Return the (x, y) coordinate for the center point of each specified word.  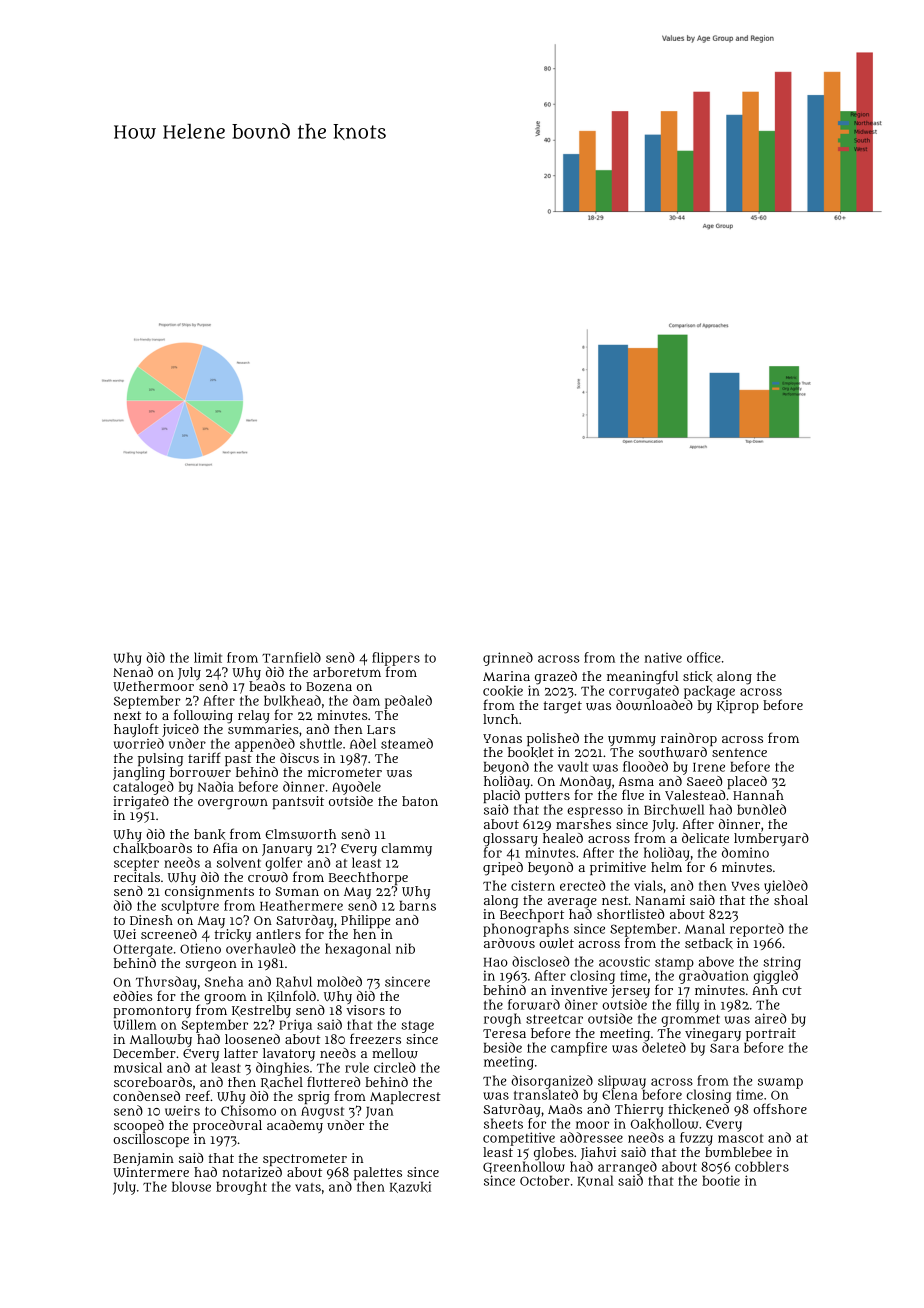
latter (241, 1053)
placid (501, 796)
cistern (533, 885)
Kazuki (410, 1187)
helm (666, 867)
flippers (396, 659)
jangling (139, 774)
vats (308, 1187)
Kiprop (738, 706)
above (716, 962)
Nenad (133, 672)
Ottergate (143, 950)
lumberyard (771, 839)
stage (417, 1027)
